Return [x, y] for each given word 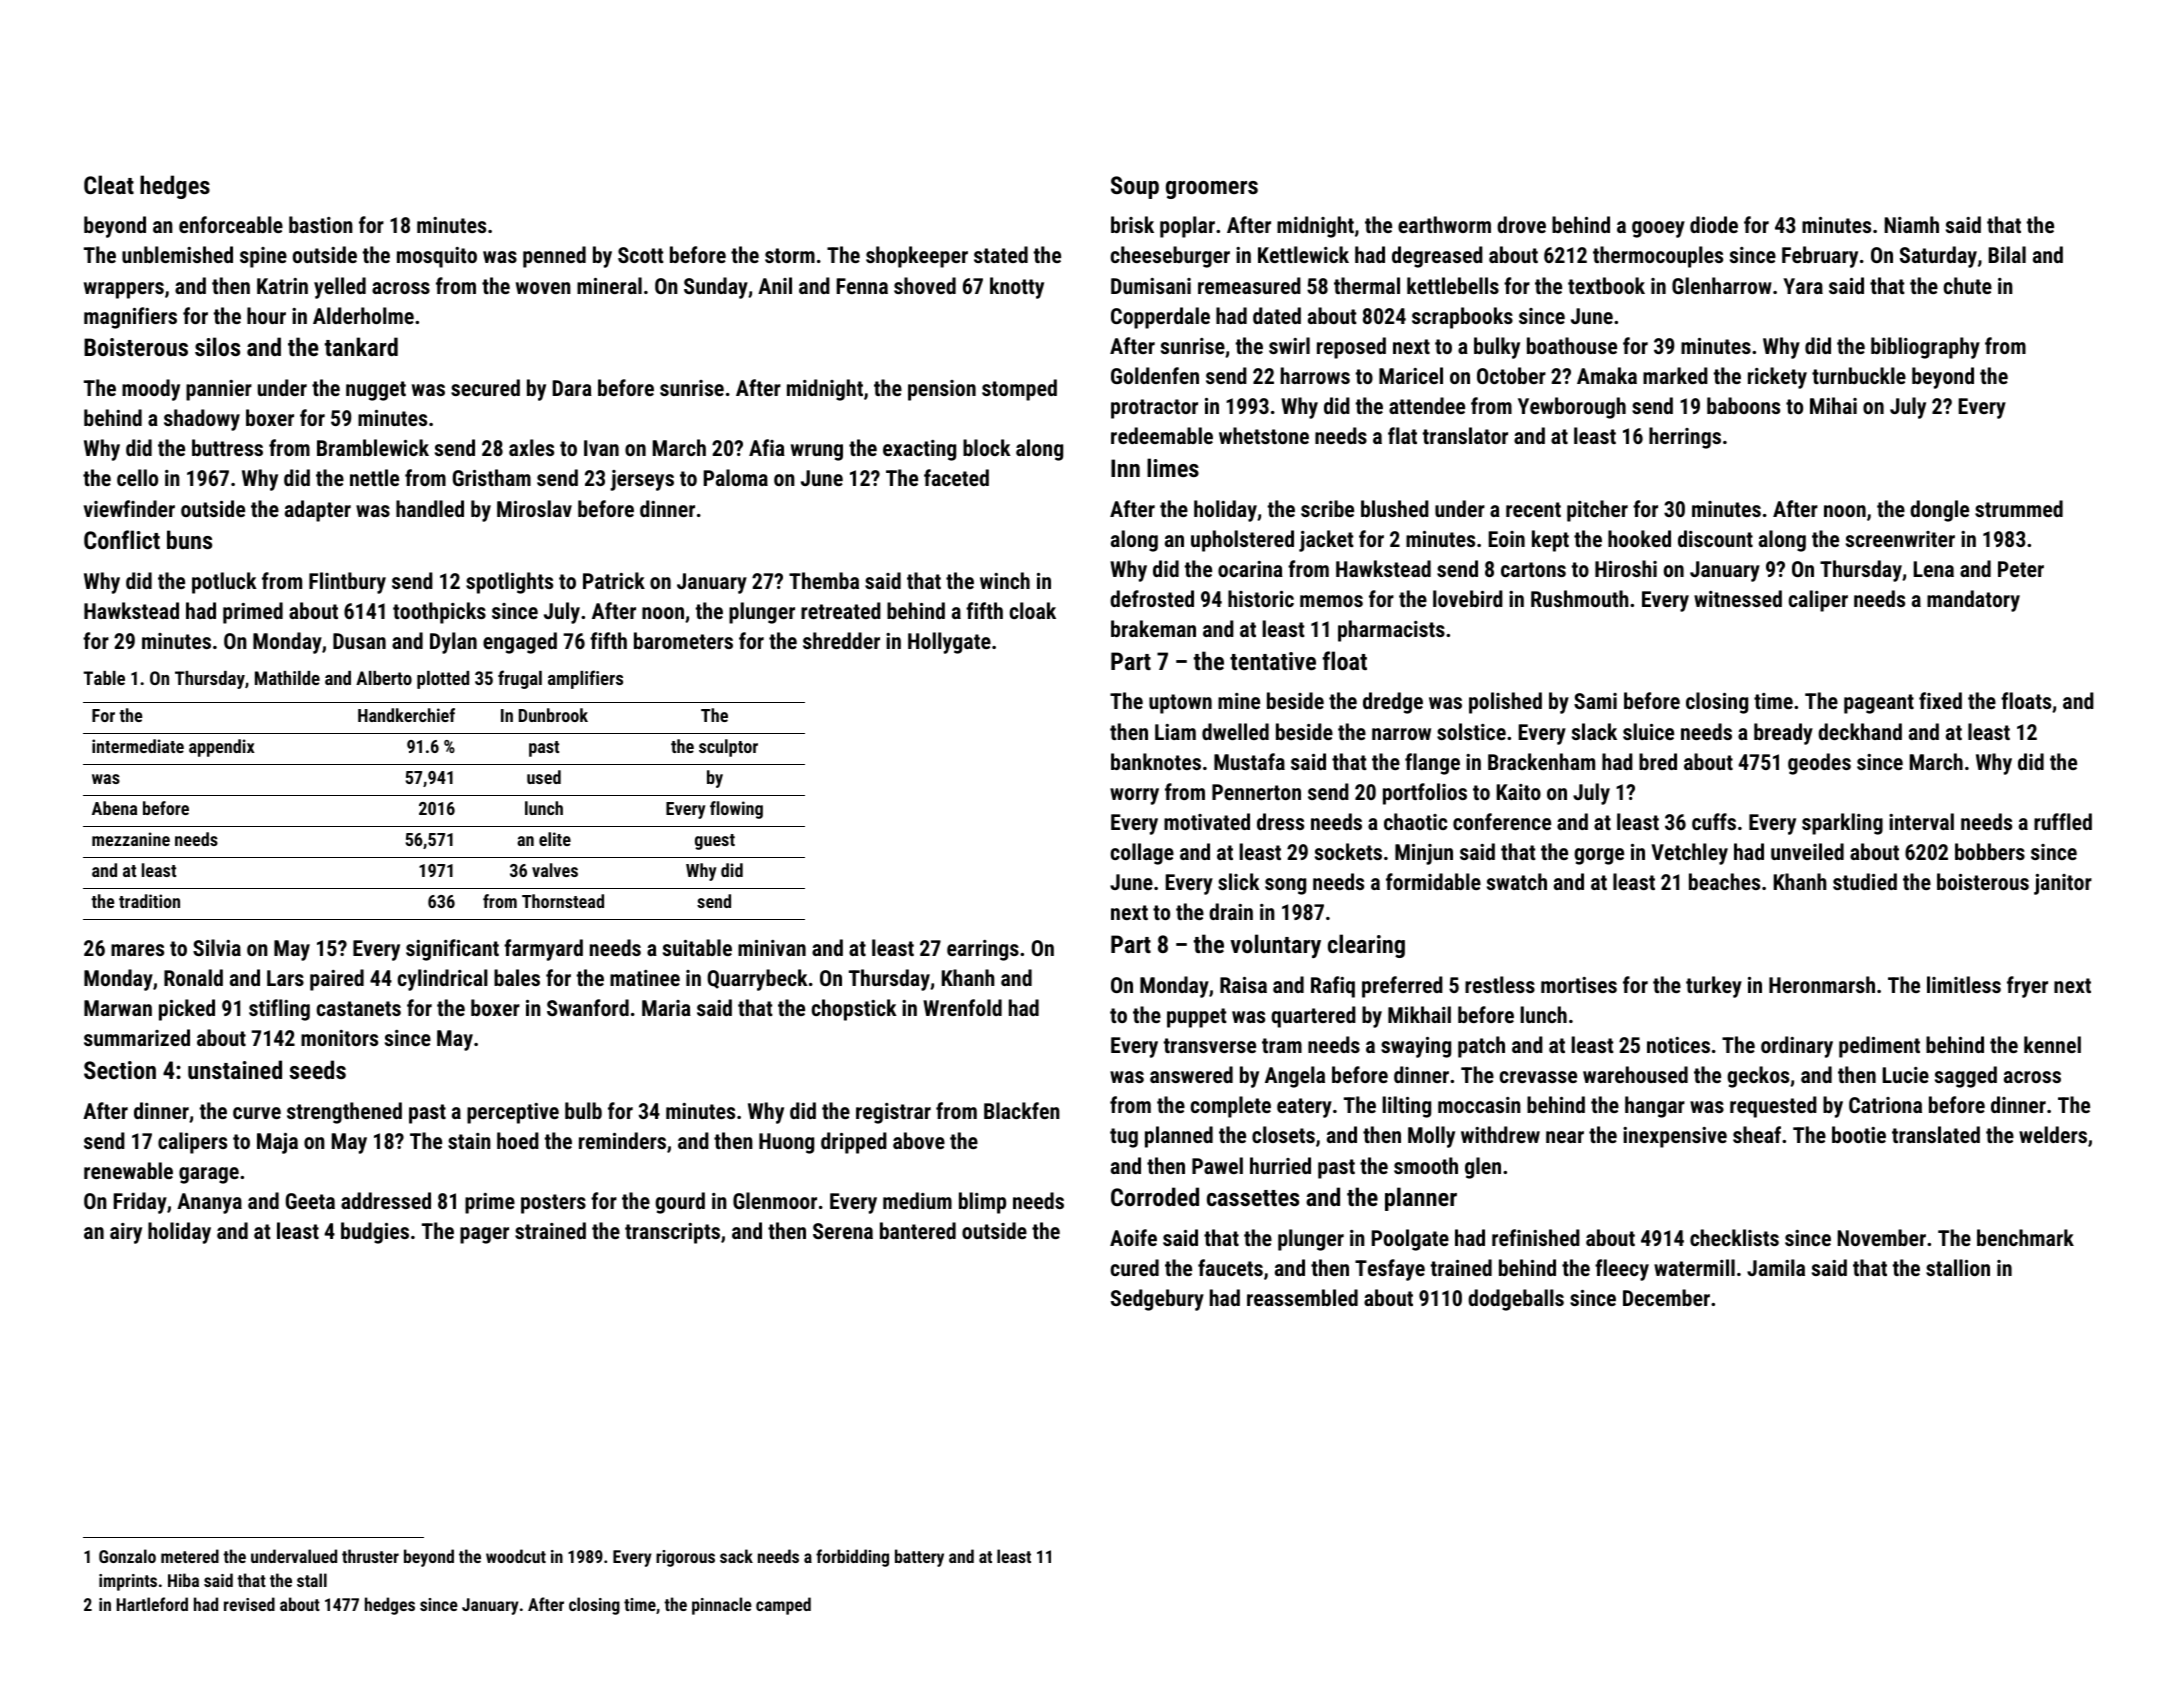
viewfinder [129, 508]
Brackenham [1541, 761]
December [1666, 1297]
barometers [683, 640]
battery [919, 1558]
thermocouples [1658, 257]
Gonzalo [127, 1556]
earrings [983, 950]
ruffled [2063, 821]
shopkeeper [917, 257]
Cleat [109, 184]
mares [137, 950]
